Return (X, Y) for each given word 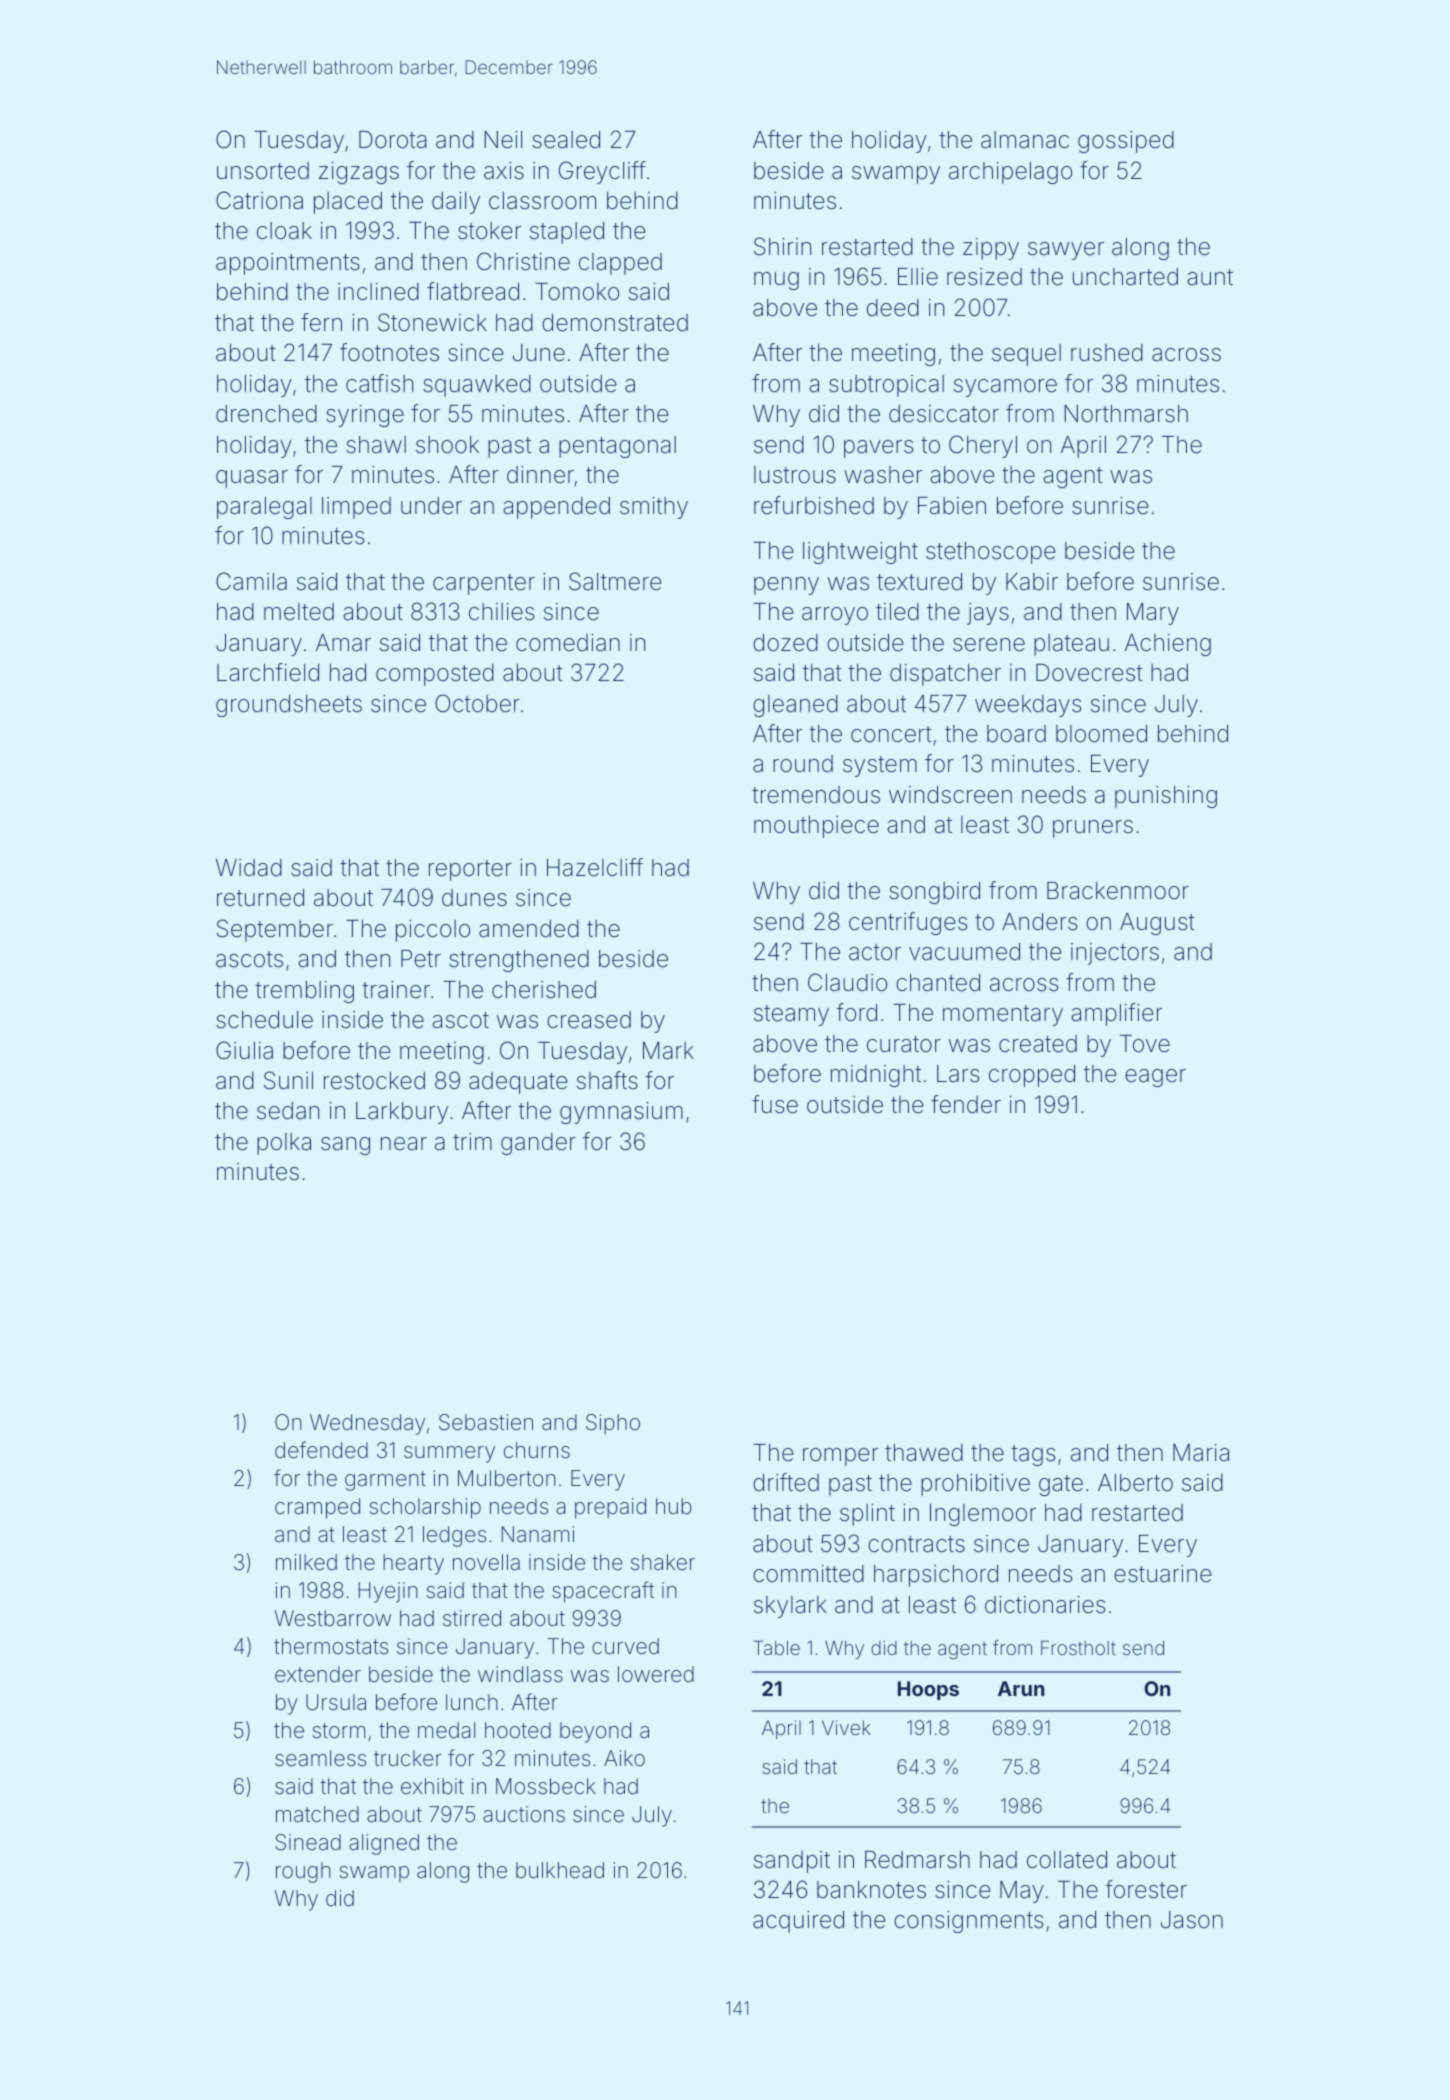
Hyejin (388, 1592)
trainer (396, 990)
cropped (1032, 1076)
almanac (1025, 140)
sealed (566, 140)
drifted (786, 1482)
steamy (791, 1015)
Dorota (393, 140)
